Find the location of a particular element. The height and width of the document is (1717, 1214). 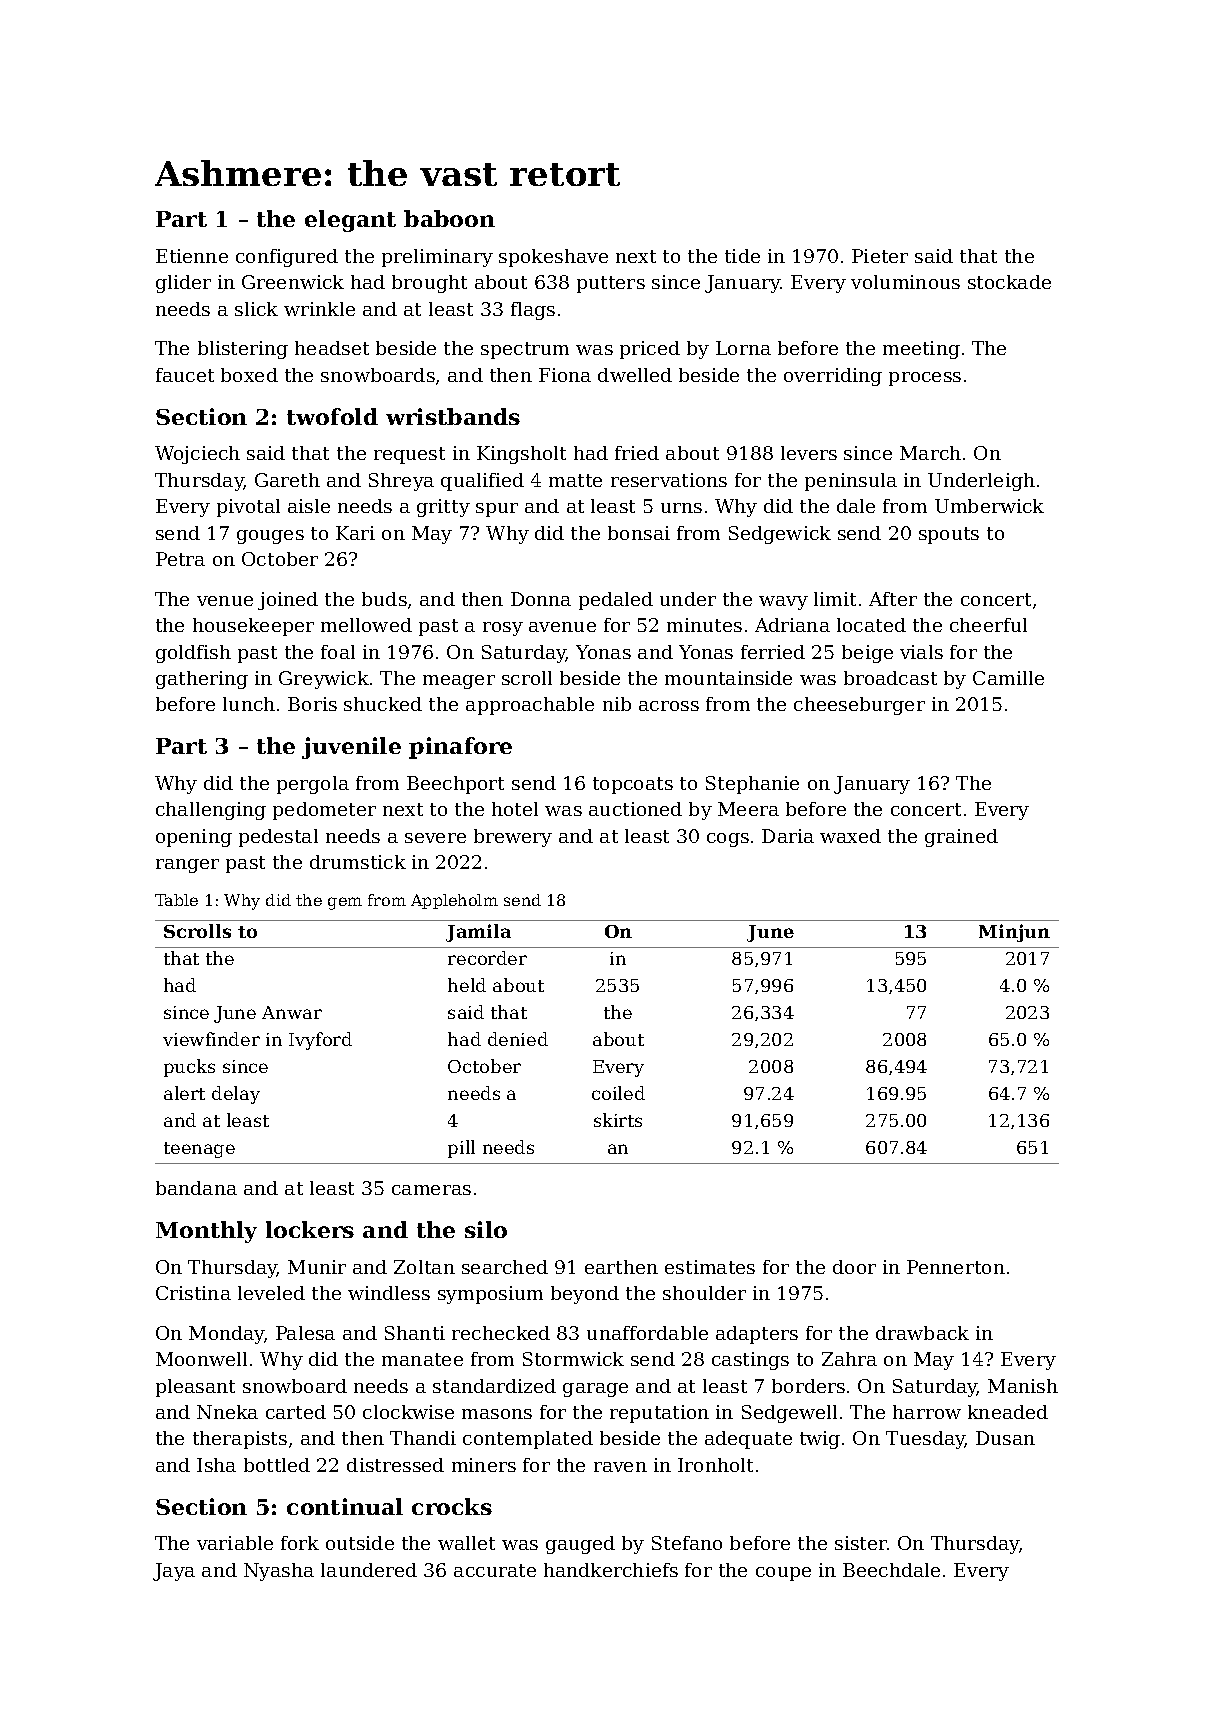

levers is located at coordinates (809, 453).
